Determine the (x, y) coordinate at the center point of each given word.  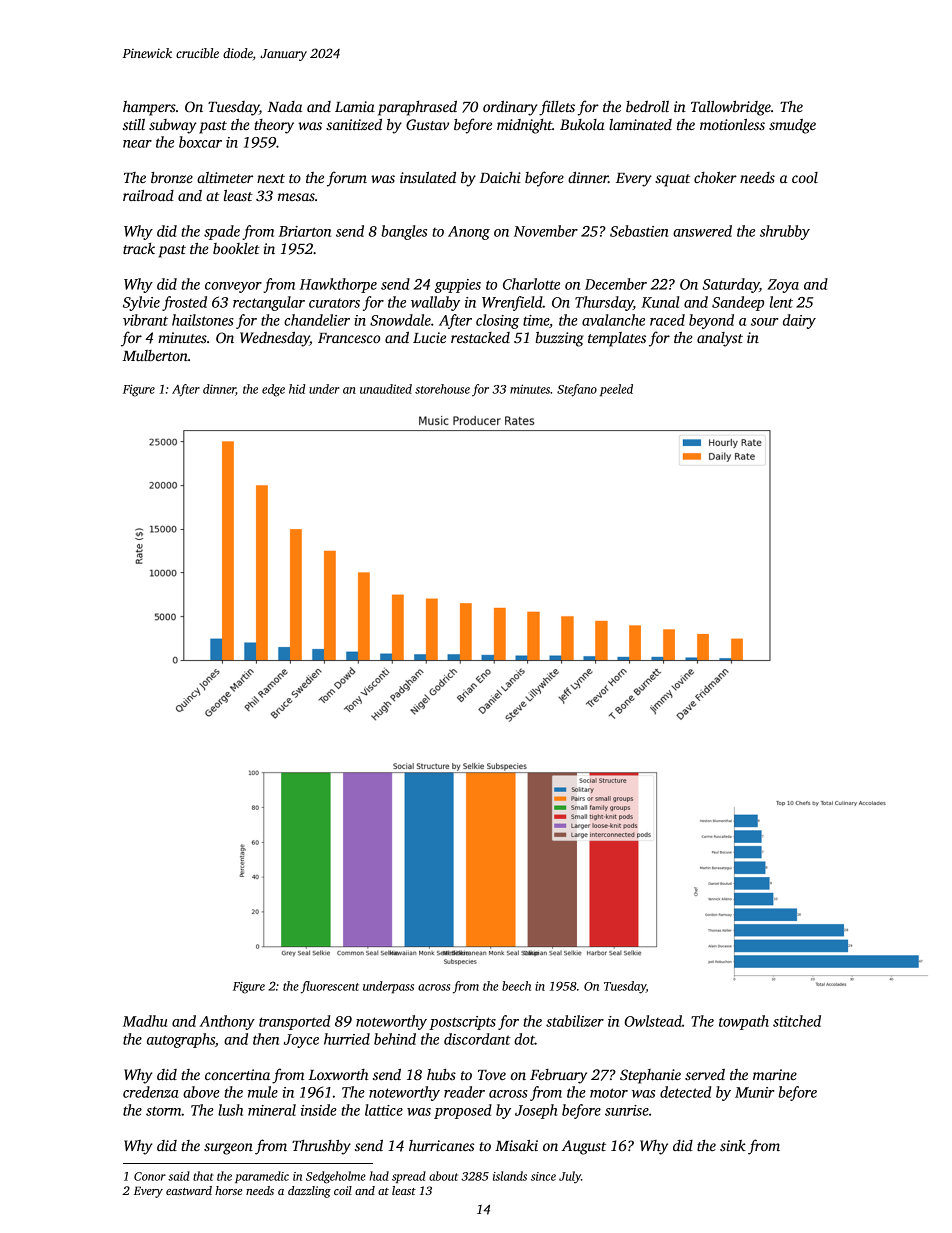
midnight (524, 126)
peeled (616, 390)
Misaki (516, 1145)
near (137, 144)
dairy (799, 321)
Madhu (145, 1021)
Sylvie (141, 303)
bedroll (647, 106)
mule (263, 1092)
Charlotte (531, 284)
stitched (797, 1021)
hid (297, 389)
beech (516, 986)
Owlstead (653, 1021)
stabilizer (575, 1021)
